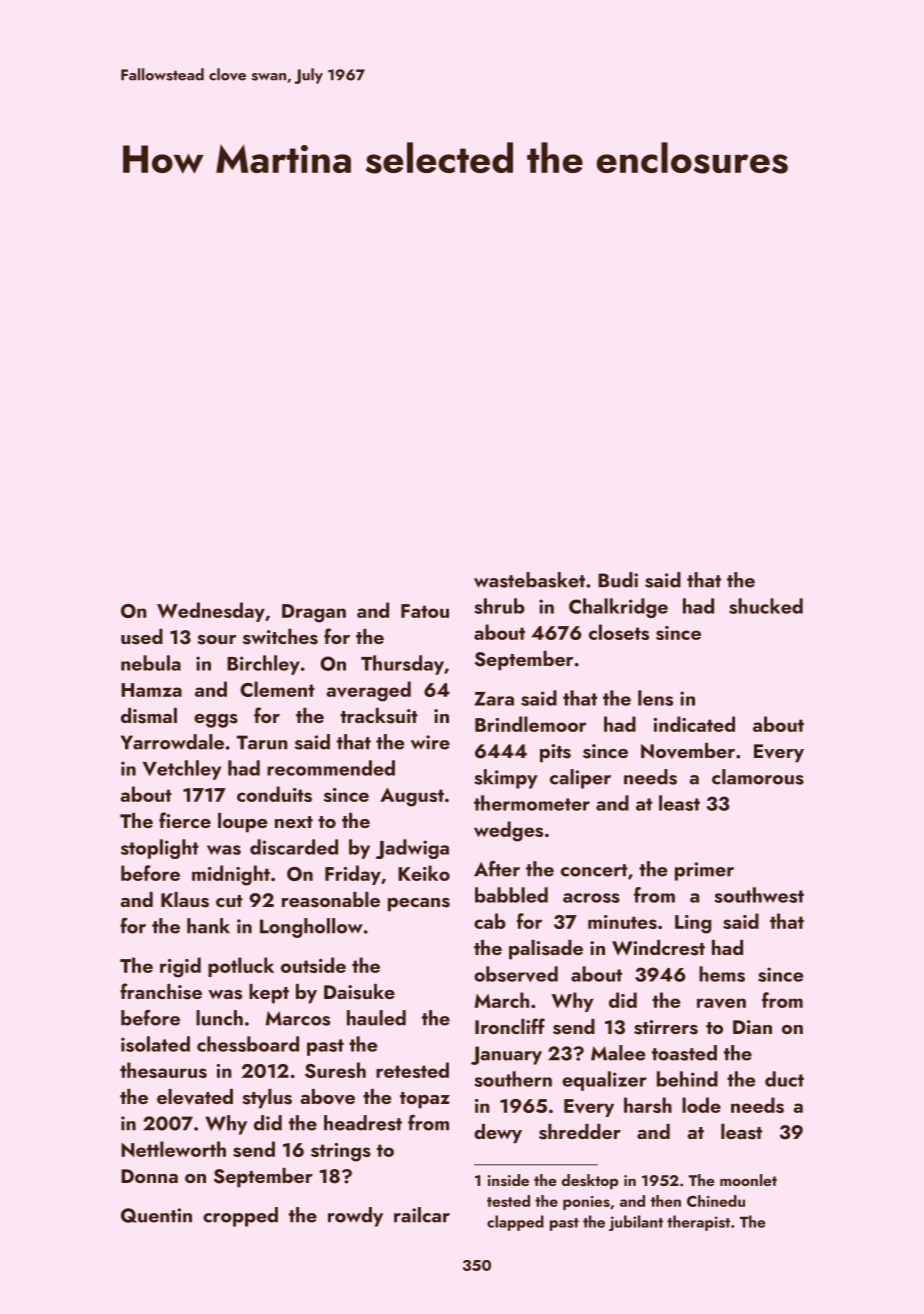 This screenshot has width=924, height=1314. What do you see at coordinates (185, 820) in the screenshot?
I see `fierce` at bounding box center [185, 820].
